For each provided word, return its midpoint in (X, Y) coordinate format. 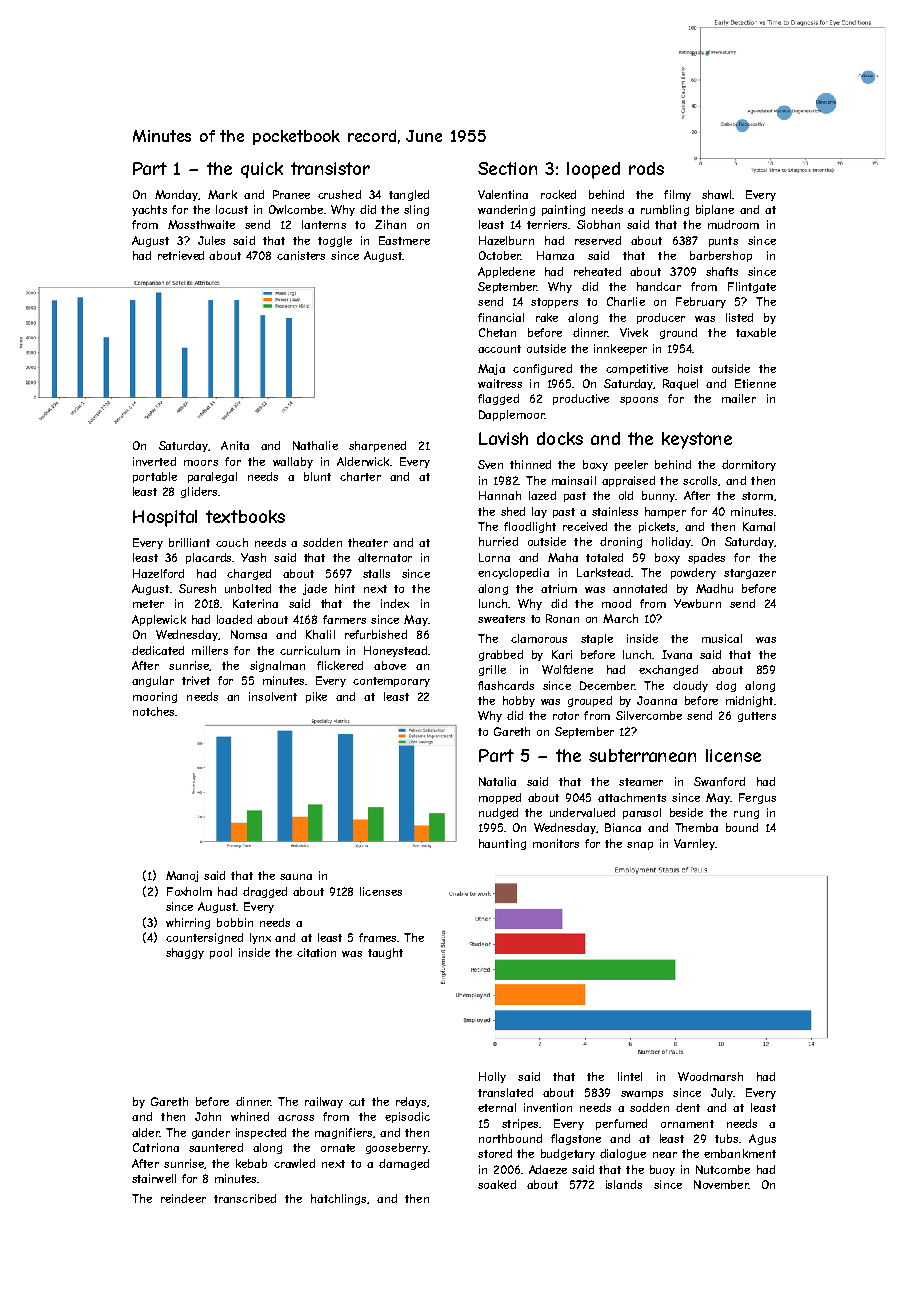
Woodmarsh (710, 1076)
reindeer (183, 1198)
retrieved (181, 255)
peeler (631, 465)
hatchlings (338, 1199)
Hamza (555, 255)
